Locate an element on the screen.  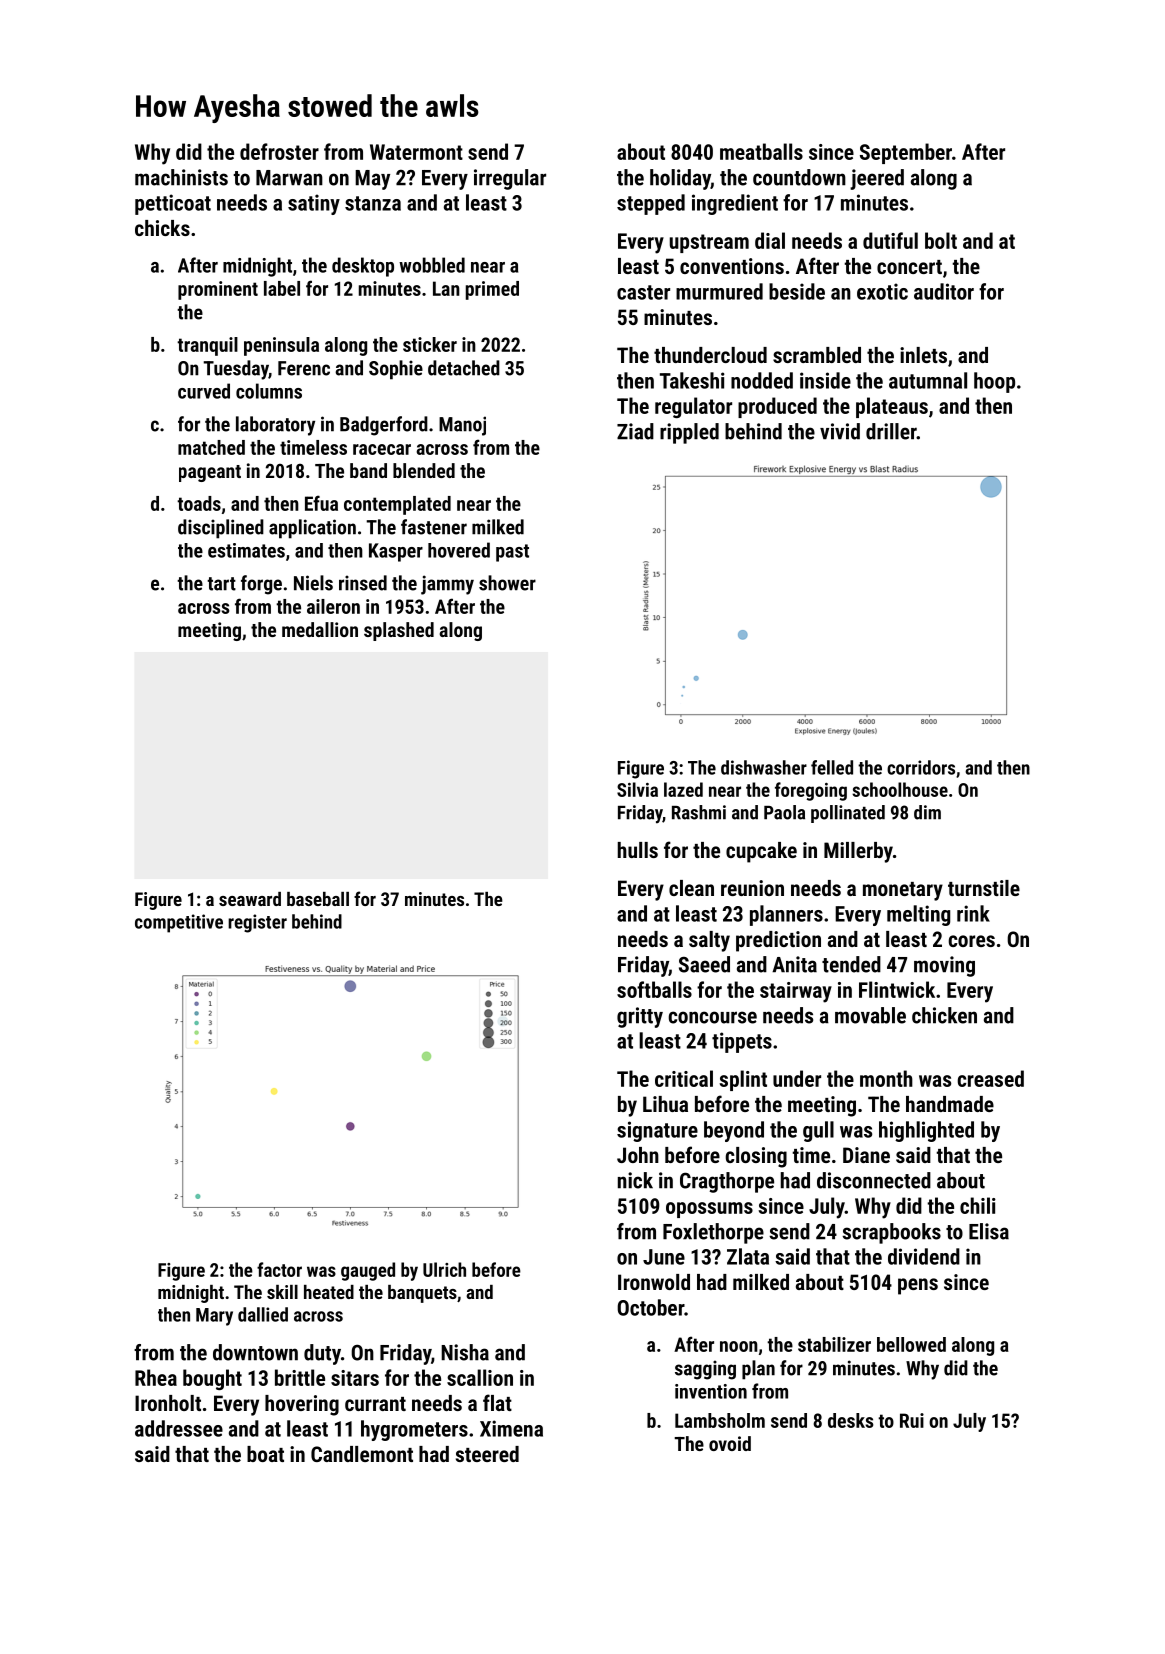
Sophie is located at coordinates (396, 370).
